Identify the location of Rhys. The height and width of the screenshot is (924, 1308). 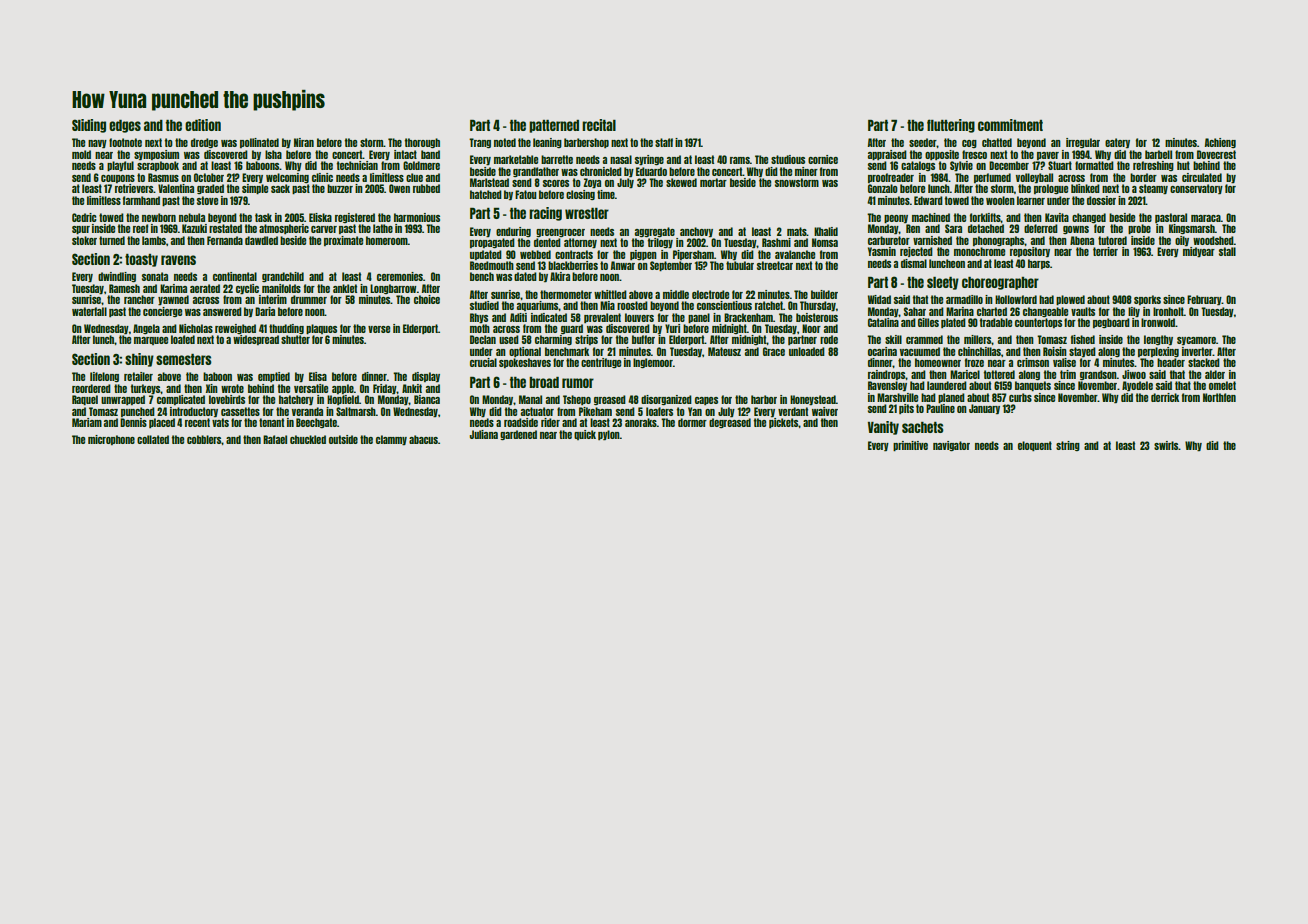
(479, 318).
